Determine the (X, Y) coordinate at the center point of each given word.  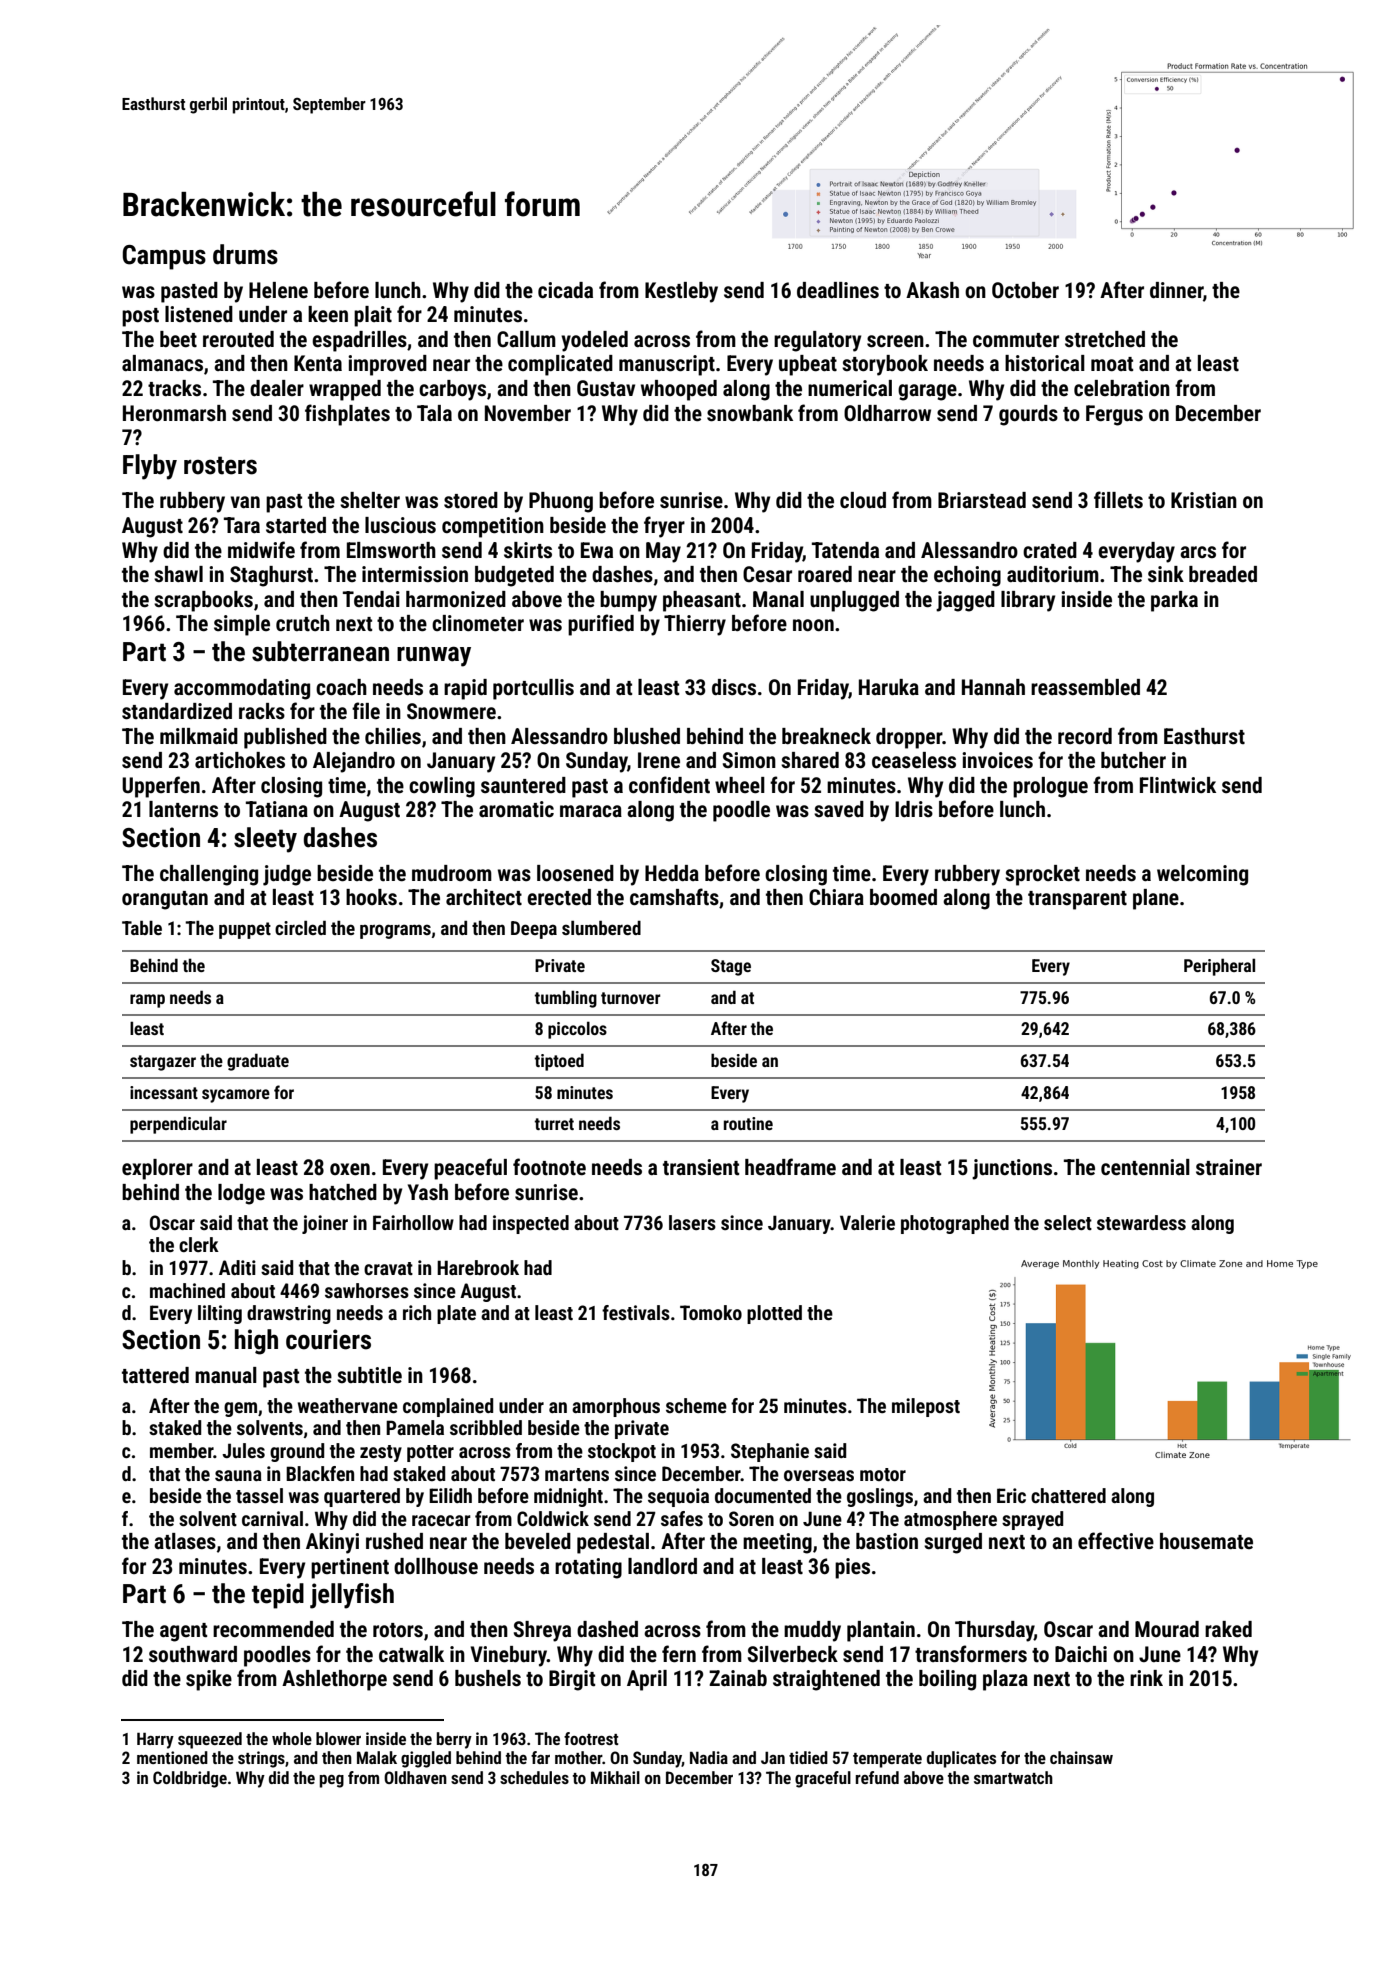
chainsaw (1081, 1757)
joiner (325, 1224)
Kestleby (681, 292)
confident (669, 785)
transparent (1077, 900)
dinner (1176, 290)
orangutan (165, 900)
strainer (1229, 1167)
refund (877, 1777)
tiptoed (559, 1062)
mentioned (172, 1757)
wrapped (345, 390)
